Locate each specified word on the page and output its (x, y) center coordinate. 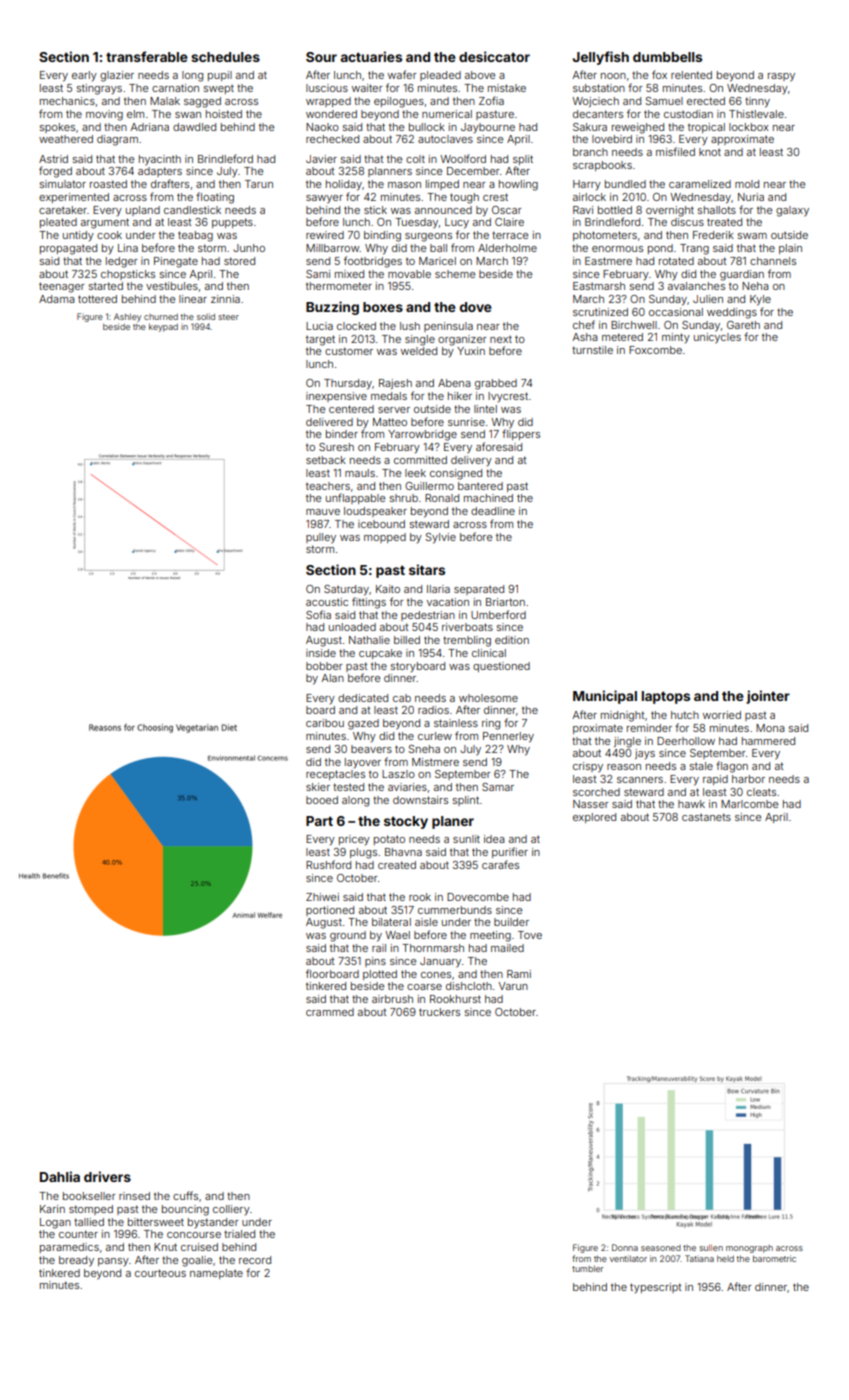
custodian (688, 114)
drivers (107, 1176)
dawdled (194, 127)
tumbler (587, 1268)
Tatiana (699, 1258)
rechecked (332, 139)
